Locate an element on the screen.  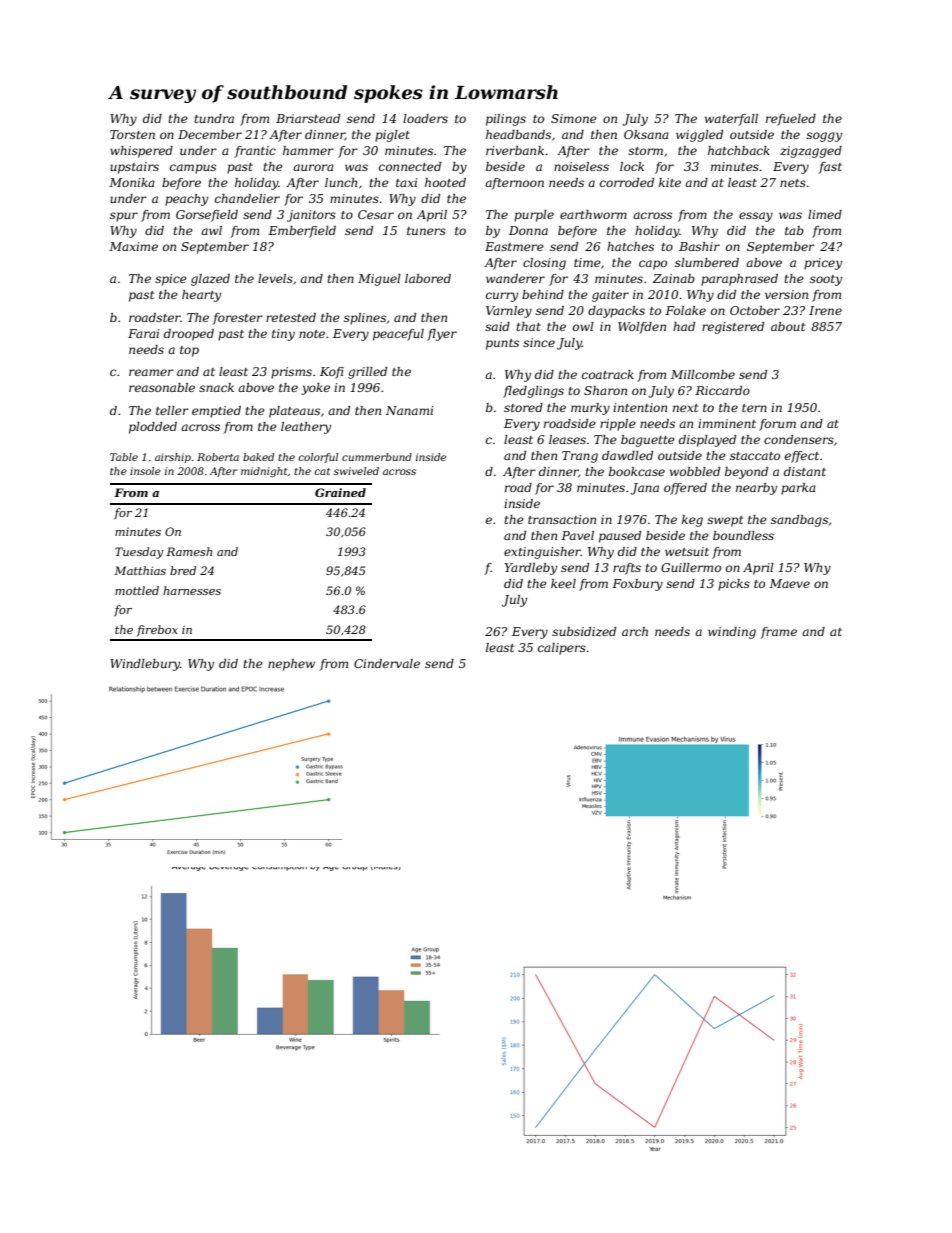
nets is located at coordinates (793, 183).
